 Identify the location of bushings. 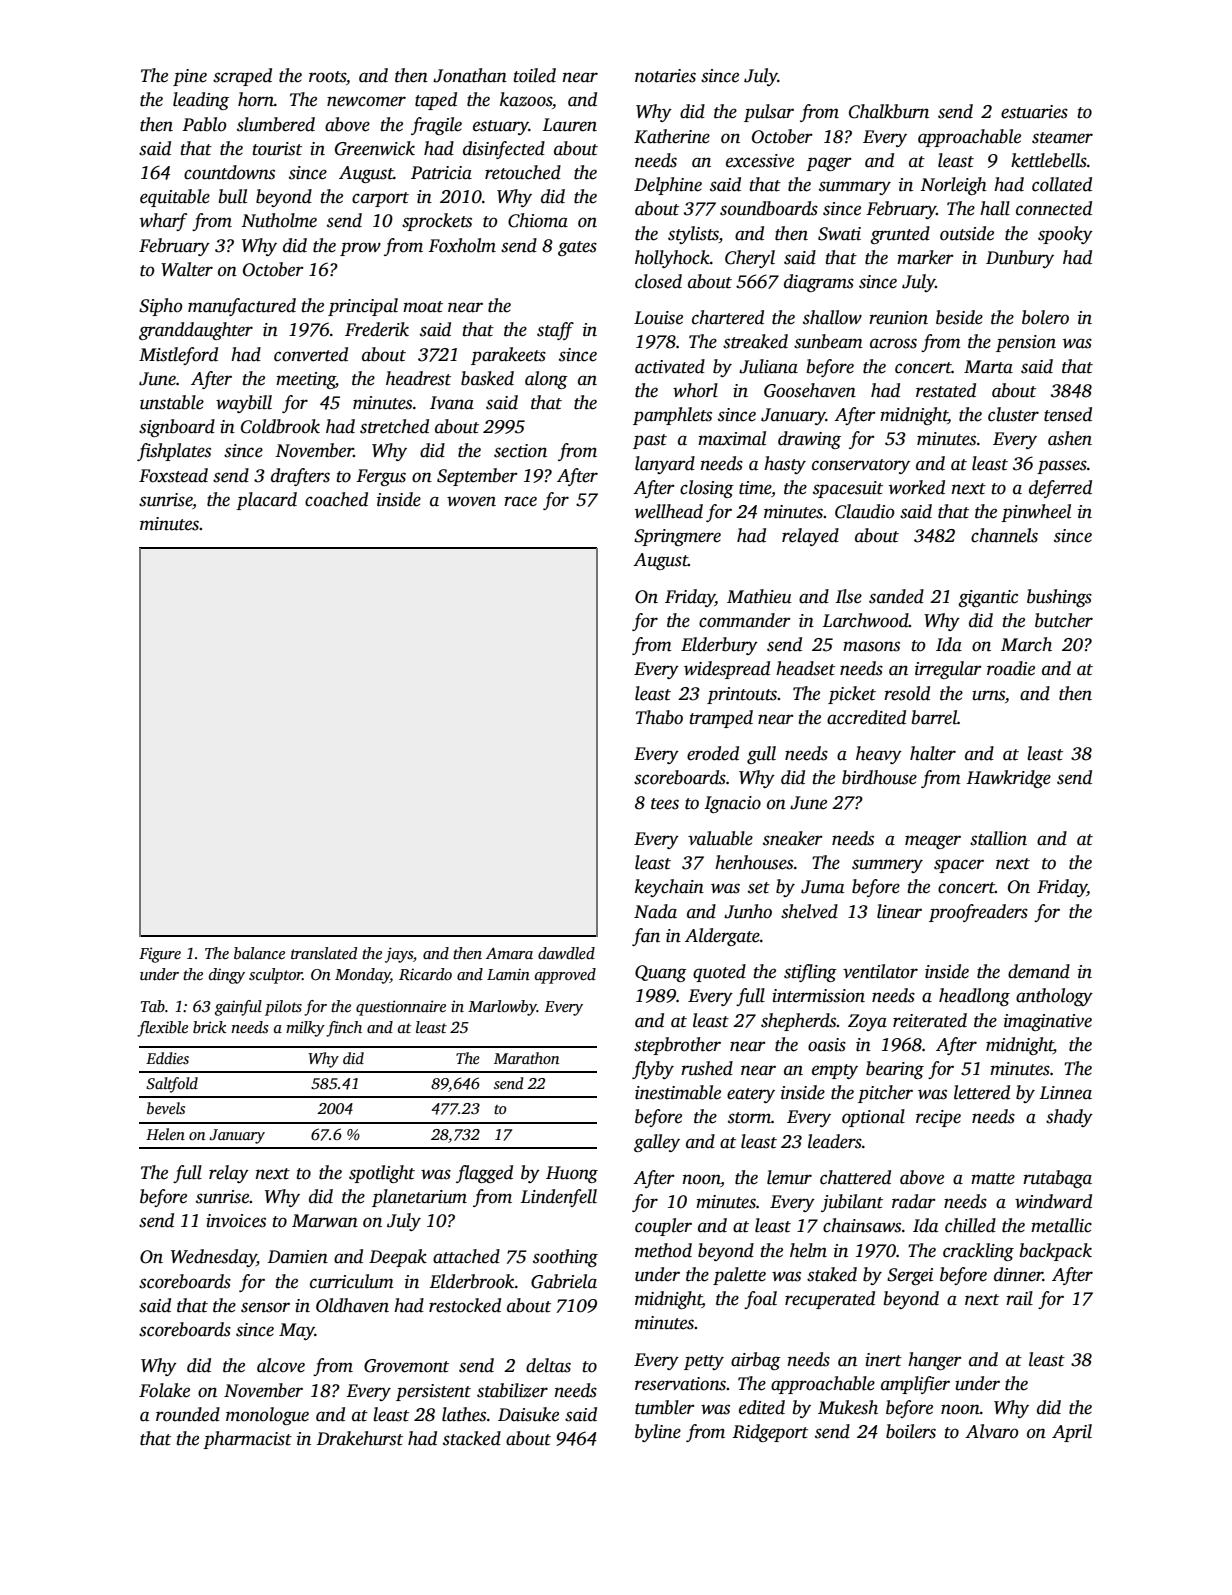
(1059, 598).
